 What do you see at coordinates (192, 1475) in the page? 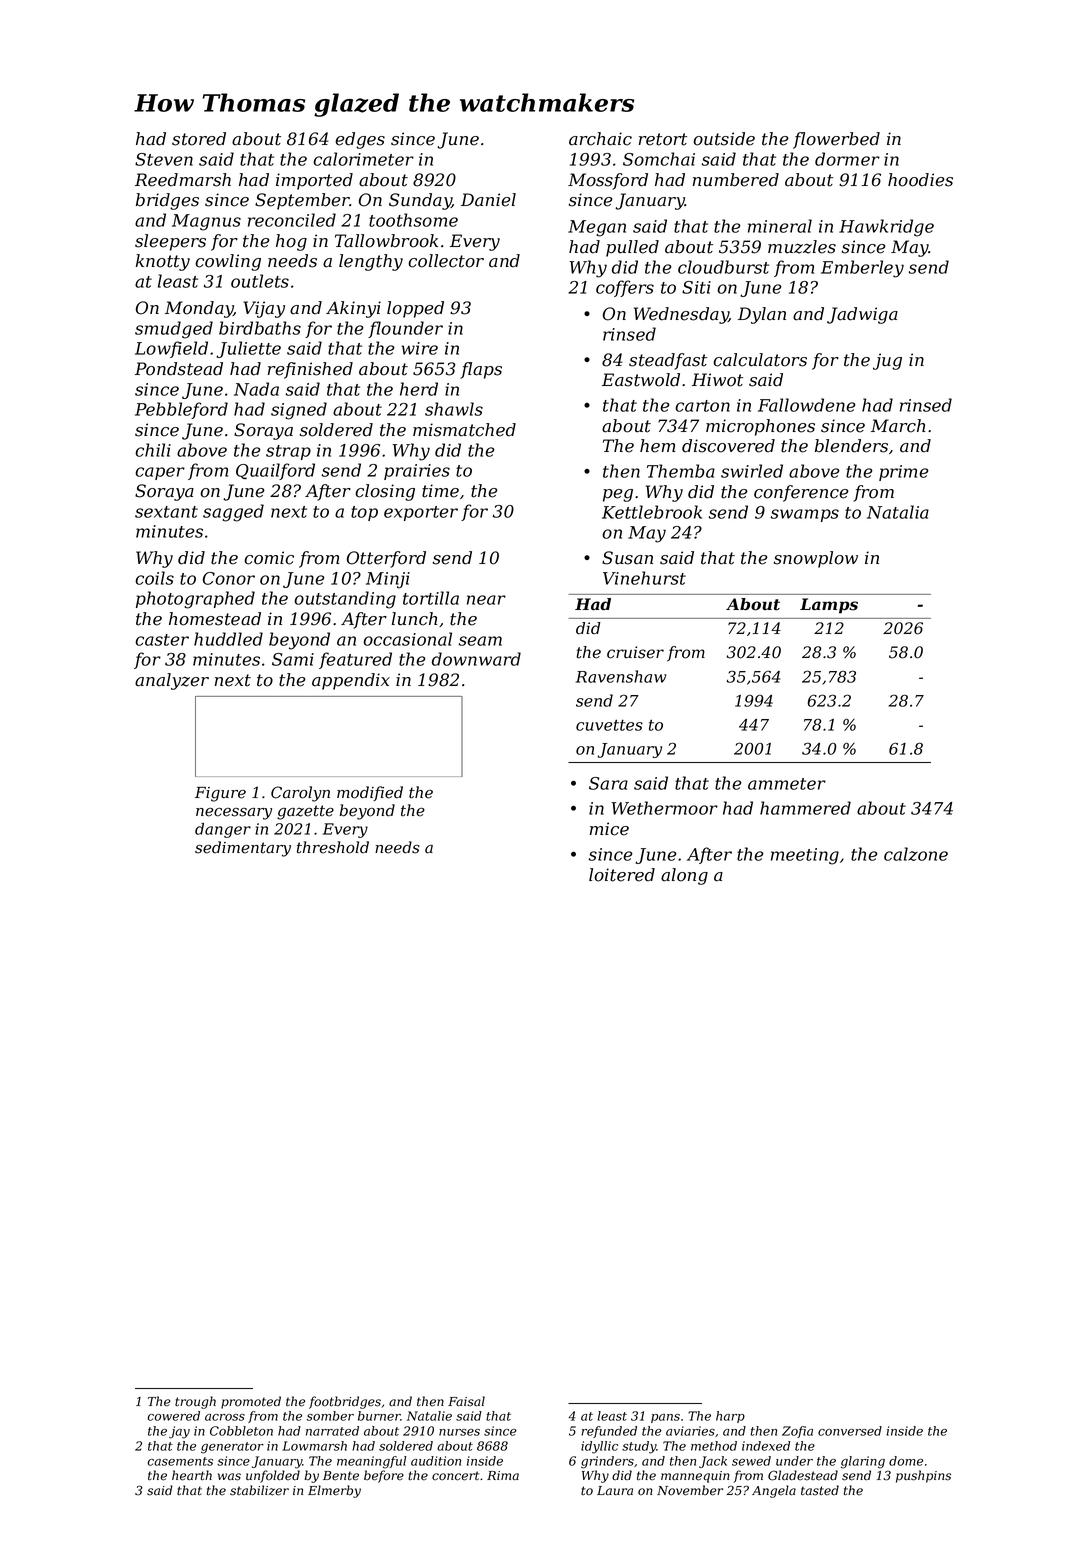
I see `hearth` at bounding box center [192, 1475].
